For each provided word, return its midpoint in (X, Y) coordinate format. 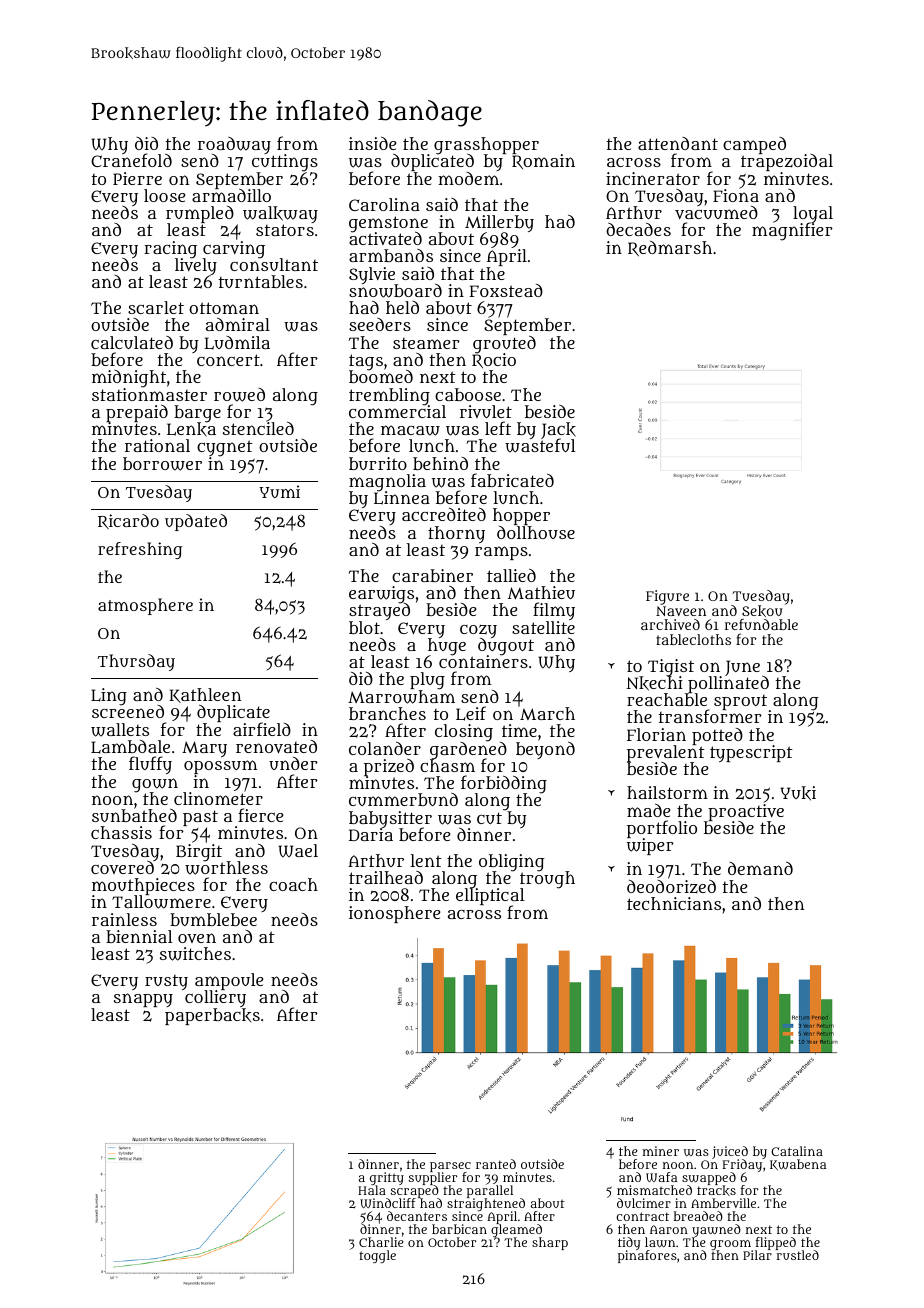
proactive (746, 812)
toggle (377, 1256)
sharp (550, 1243)
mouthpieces (143, 887)
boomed (381, 377)
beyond (545, 750)
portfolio (662, 829)
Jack (558, 431)
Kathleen (205, 695)
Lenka (191, 430)
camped (754, 146)
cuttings (285, 163)
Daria (371, 834)
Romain (543, 162)
